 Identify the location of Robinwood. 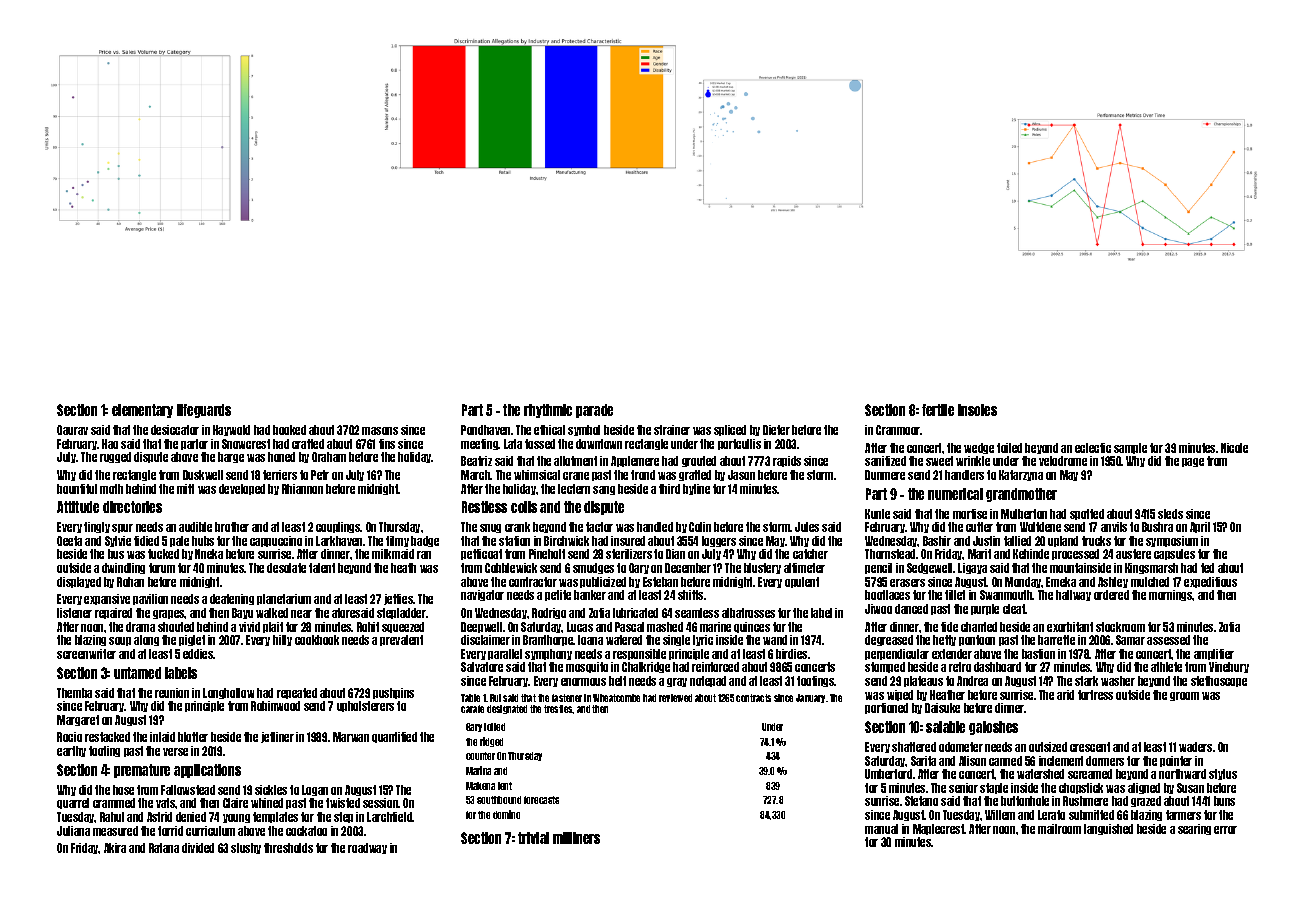
(275, 706).
